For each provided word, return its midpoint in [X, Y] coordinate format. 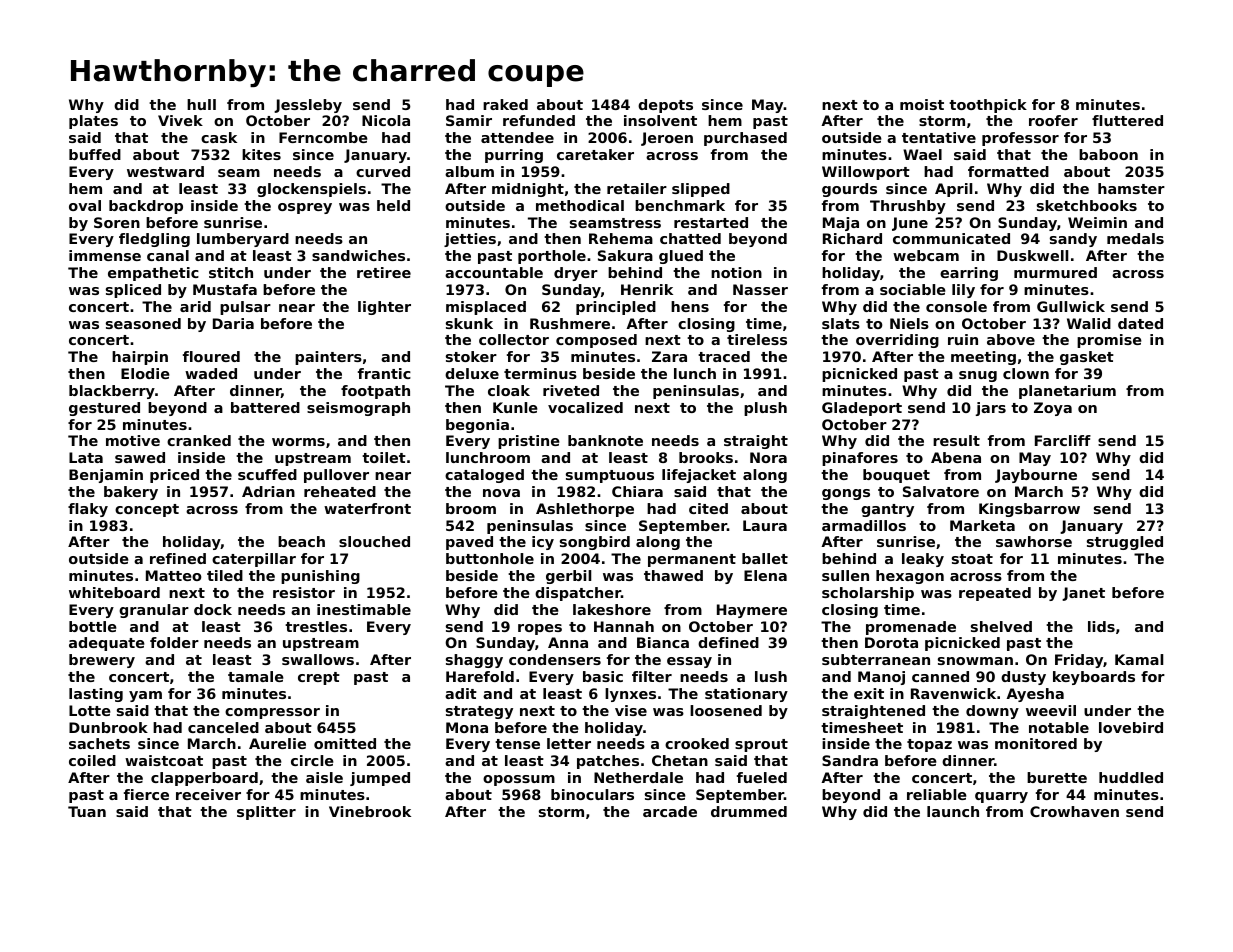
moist [922, 104]
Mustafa [225, 289]
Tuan [87, 811]
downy [992, 712]
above [1011, 339]
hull [201, 104]
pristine [529, 442]
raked [505, 104]
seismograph [358, 409]
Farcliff [1063, 440]
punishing [320, 577]
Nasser [760, 289]
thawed [673, 575]
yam [145, 696]
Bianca [663, 642]
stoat [972, 559]
